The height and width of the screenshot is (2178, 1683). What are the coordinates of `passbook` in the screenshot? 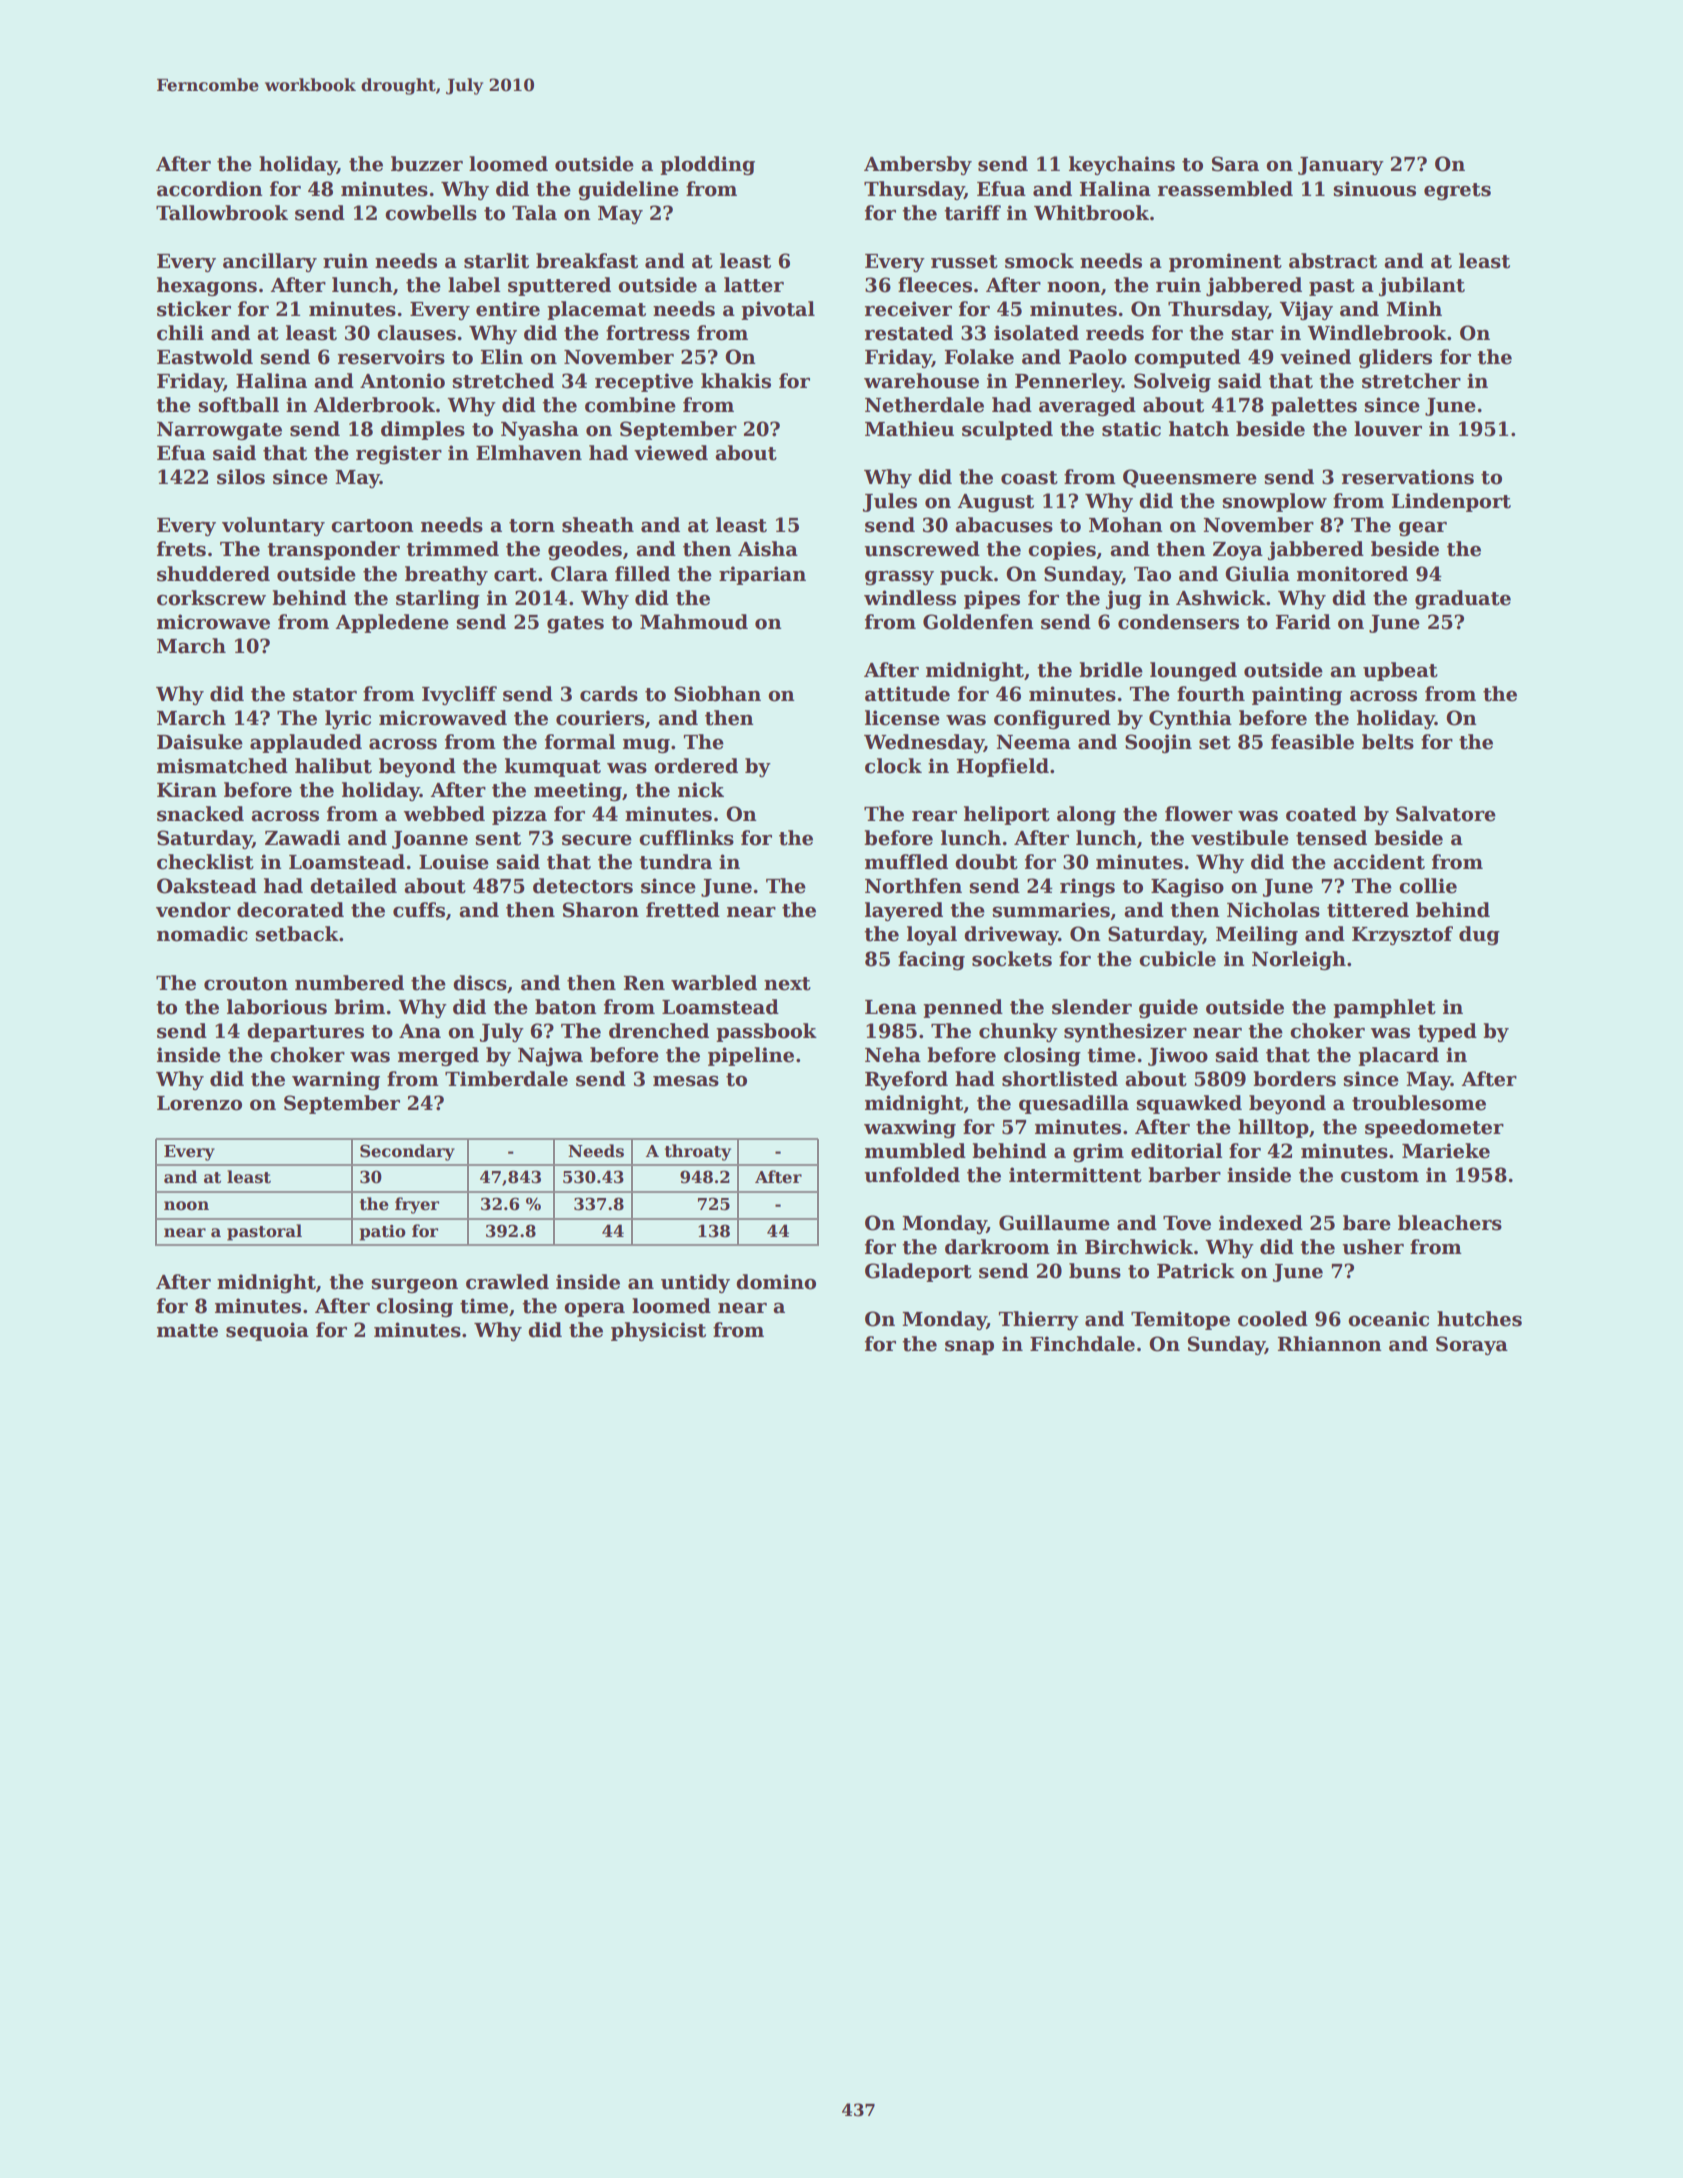 It's located at (766, 1032).
